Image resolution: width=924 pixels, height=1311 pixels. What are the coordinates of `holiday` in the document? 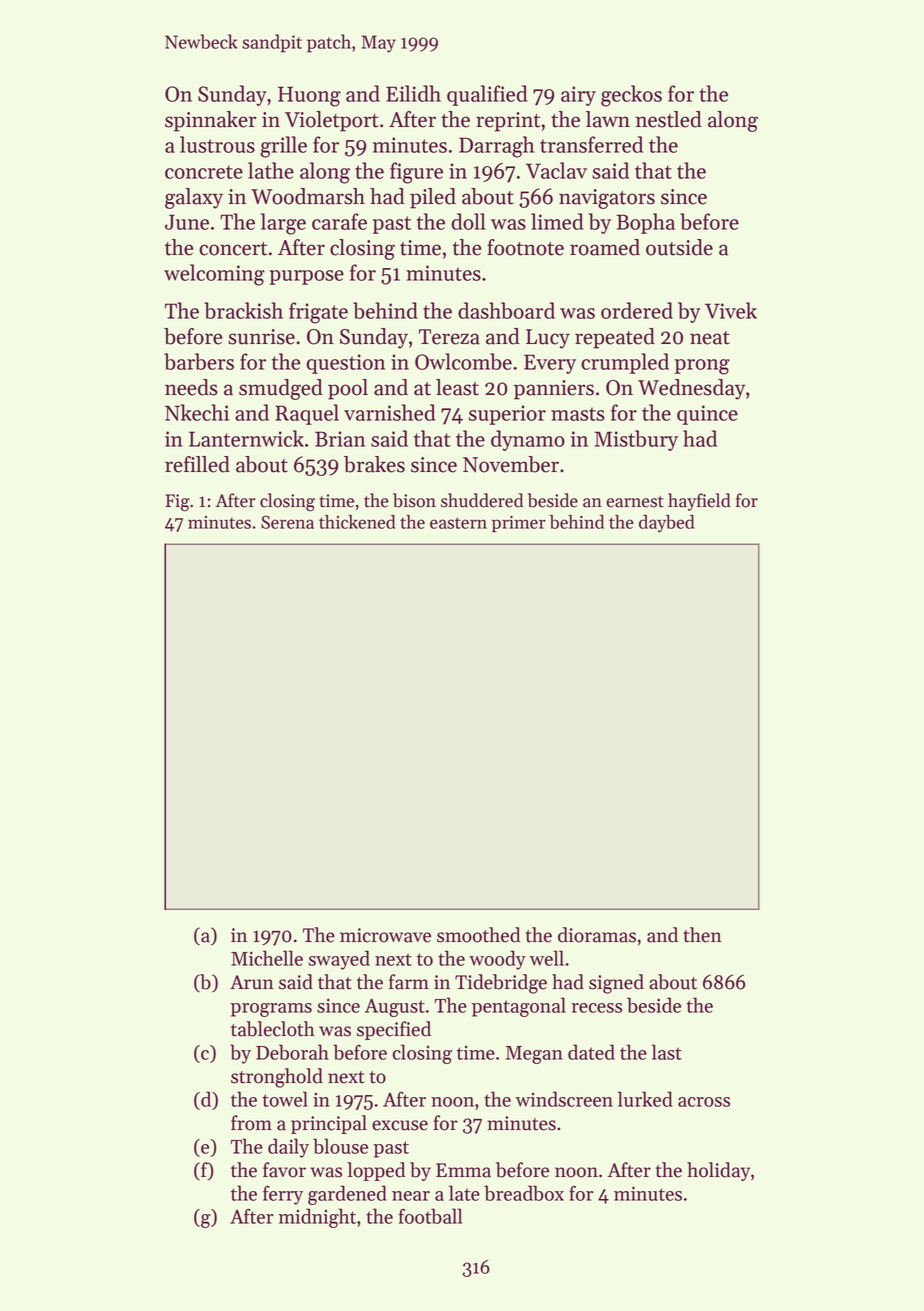 It's located at (718, 1171).
